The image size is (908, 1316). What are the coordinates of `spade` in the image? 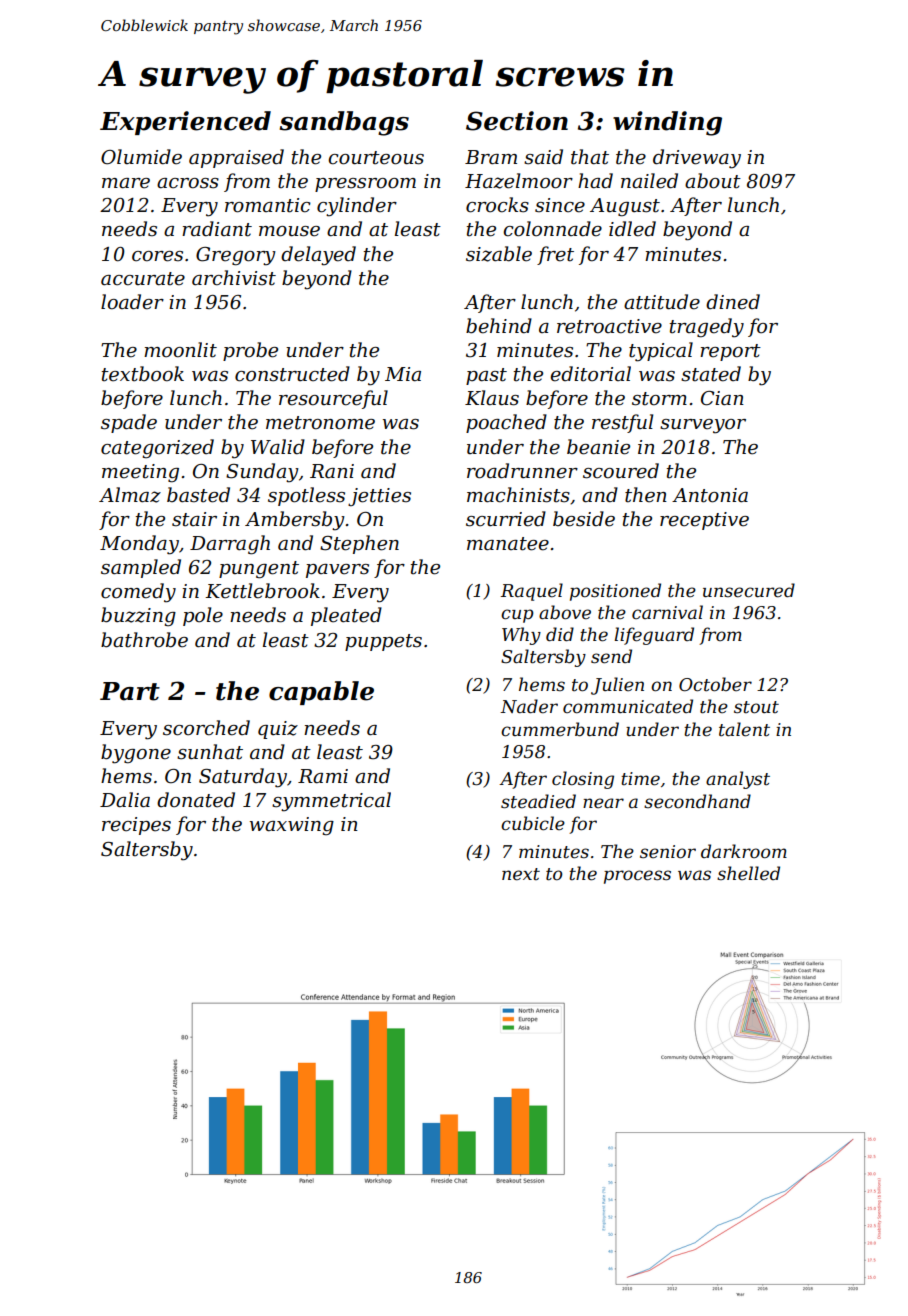 It's located at (129, 423).
